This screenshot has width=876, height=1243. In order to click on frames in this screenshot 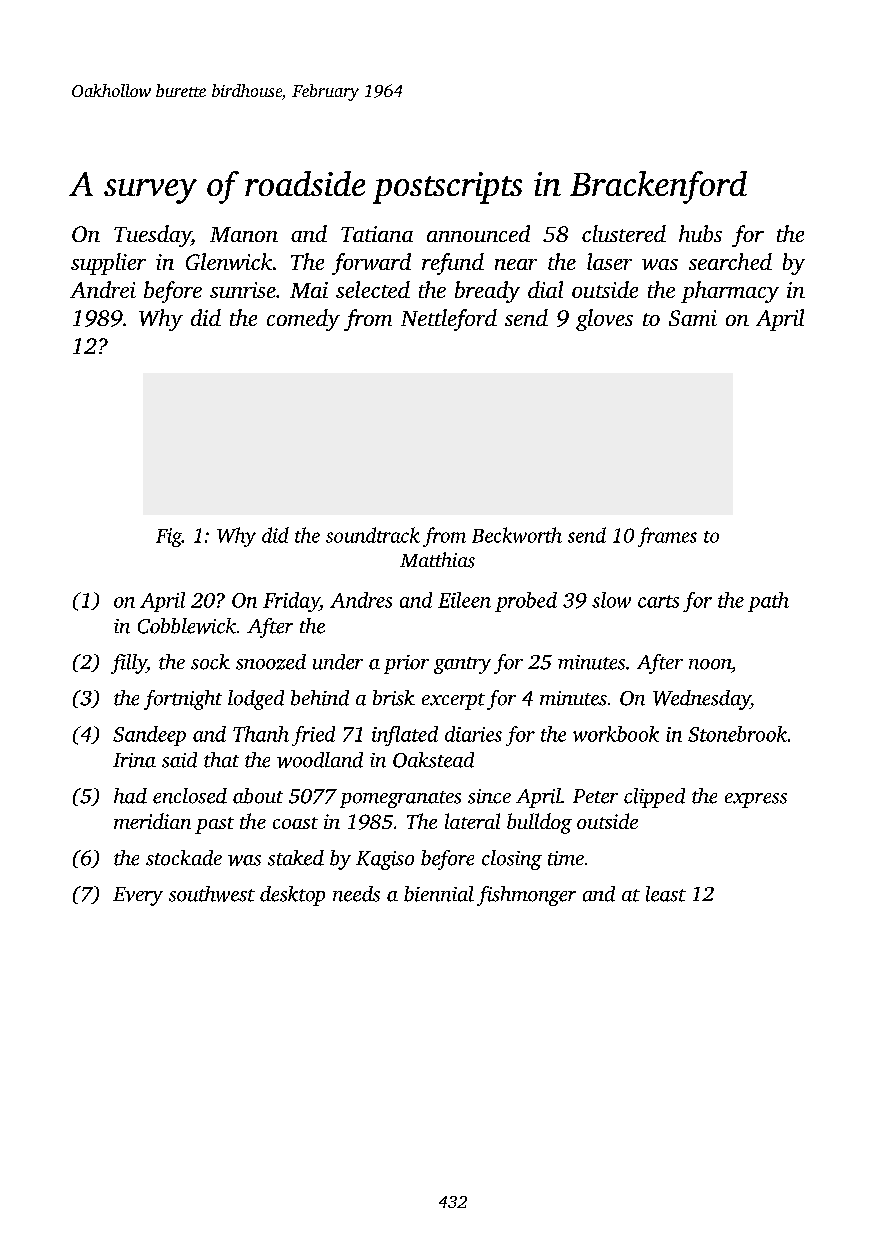, I will do `click(667, 537)`.
